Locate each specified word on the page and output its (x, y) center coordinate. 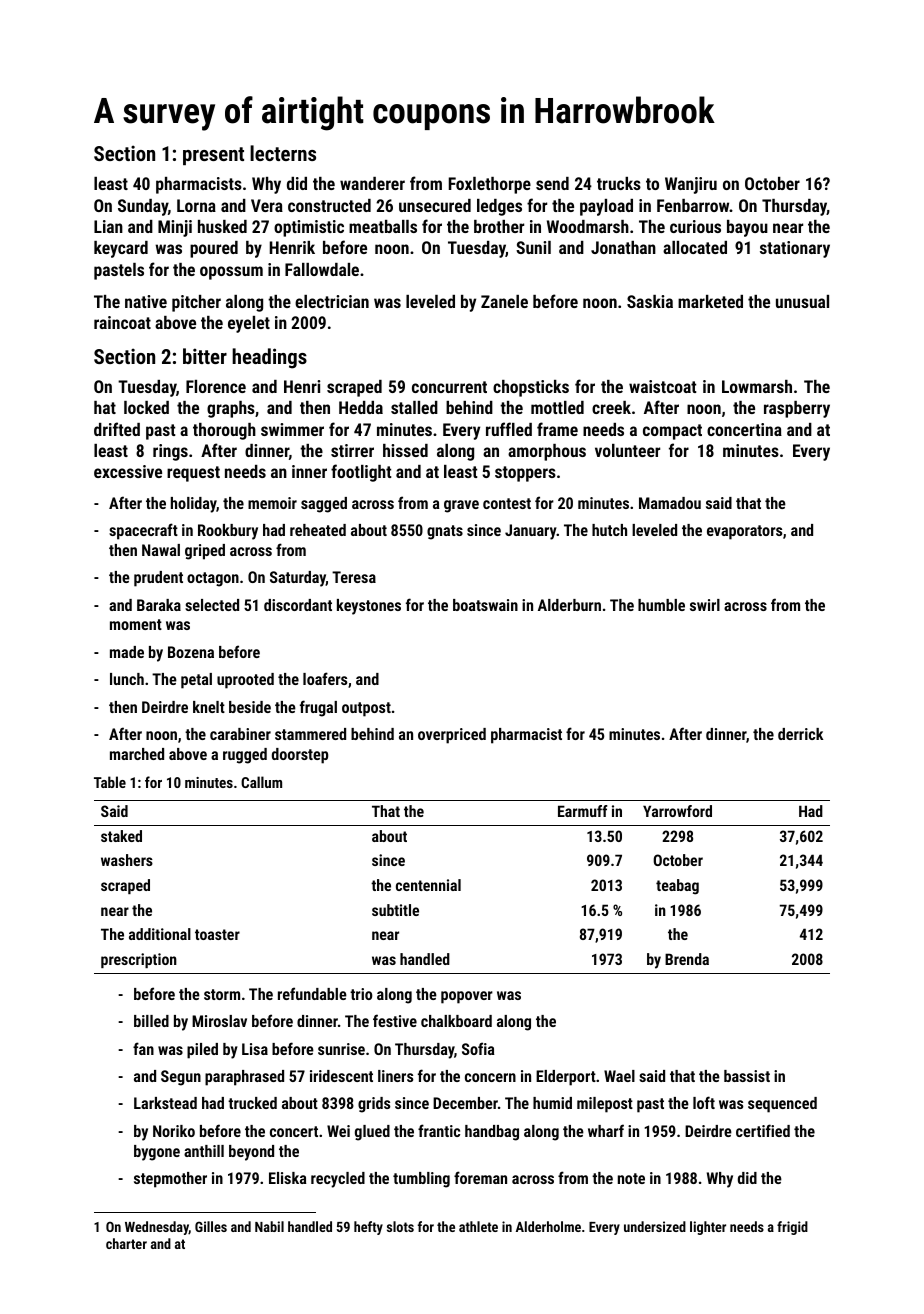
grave (461, 506)
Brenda (687, 959)
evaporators (744, 532)
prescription (139, 960)
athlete (478, 1226)
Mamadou (670, 503)
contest (507, 503)
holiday (194, 505)
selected (212, 605)
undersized (655, 1226)
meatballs (383, 226)
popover (467, 997)
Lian (108, 226)
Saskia (650, 301)
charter (126, 1243)
